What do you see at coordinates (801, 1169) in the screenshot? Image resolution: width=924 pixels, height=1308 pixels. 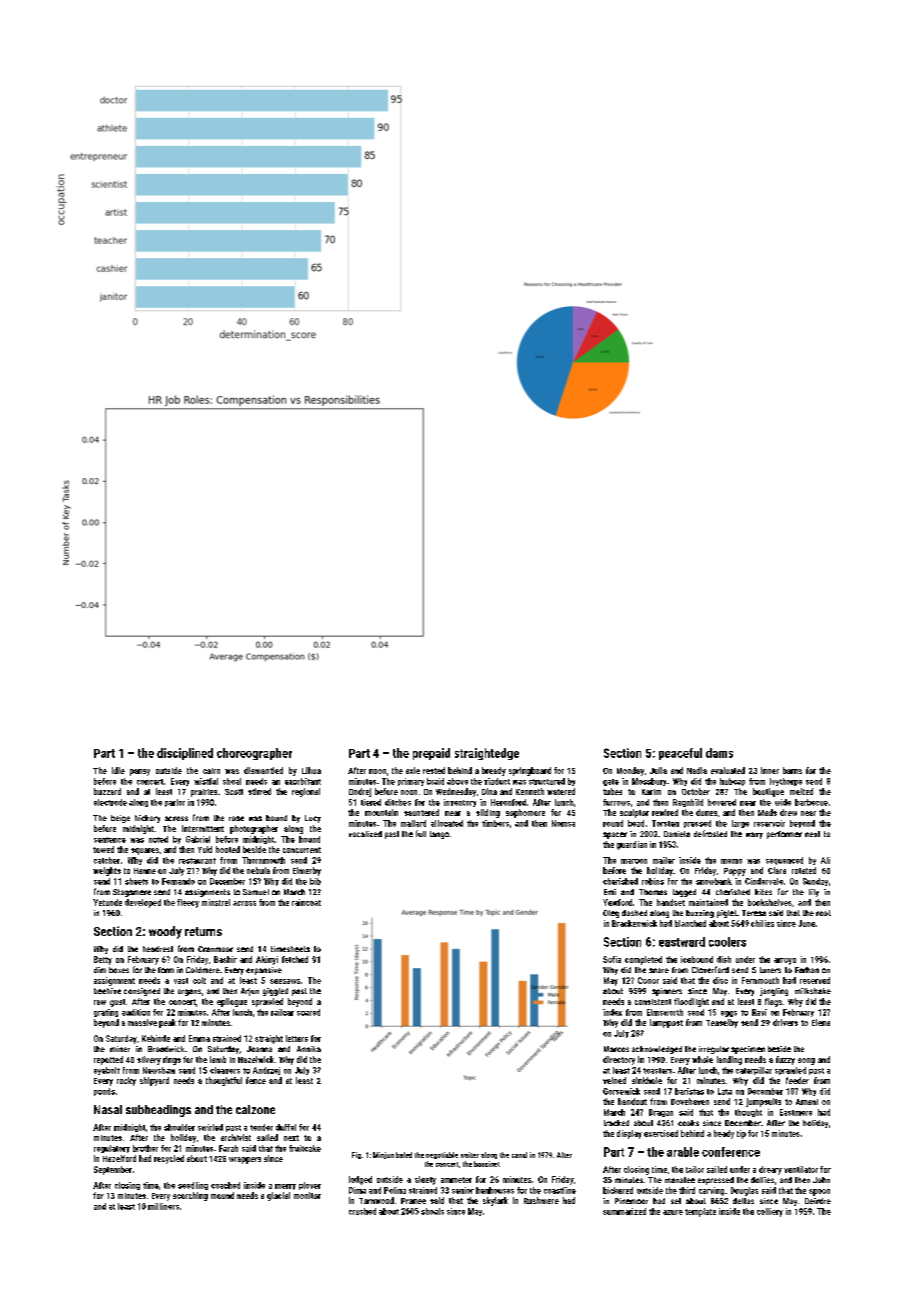 I see `ventilator` at bounding box center [801, 1169].
